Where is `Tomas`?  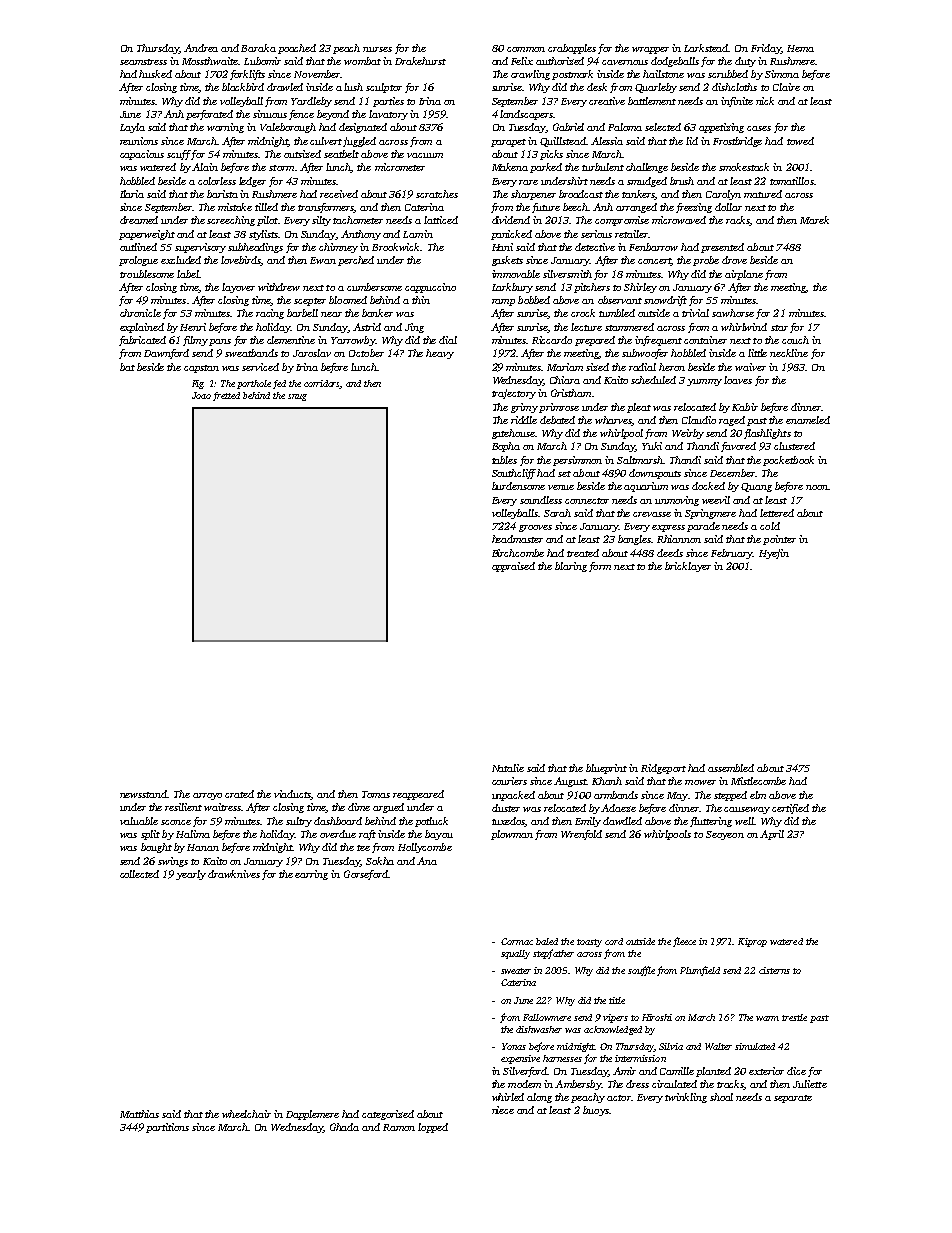
Tomas is located at coordinates (376, 794).
